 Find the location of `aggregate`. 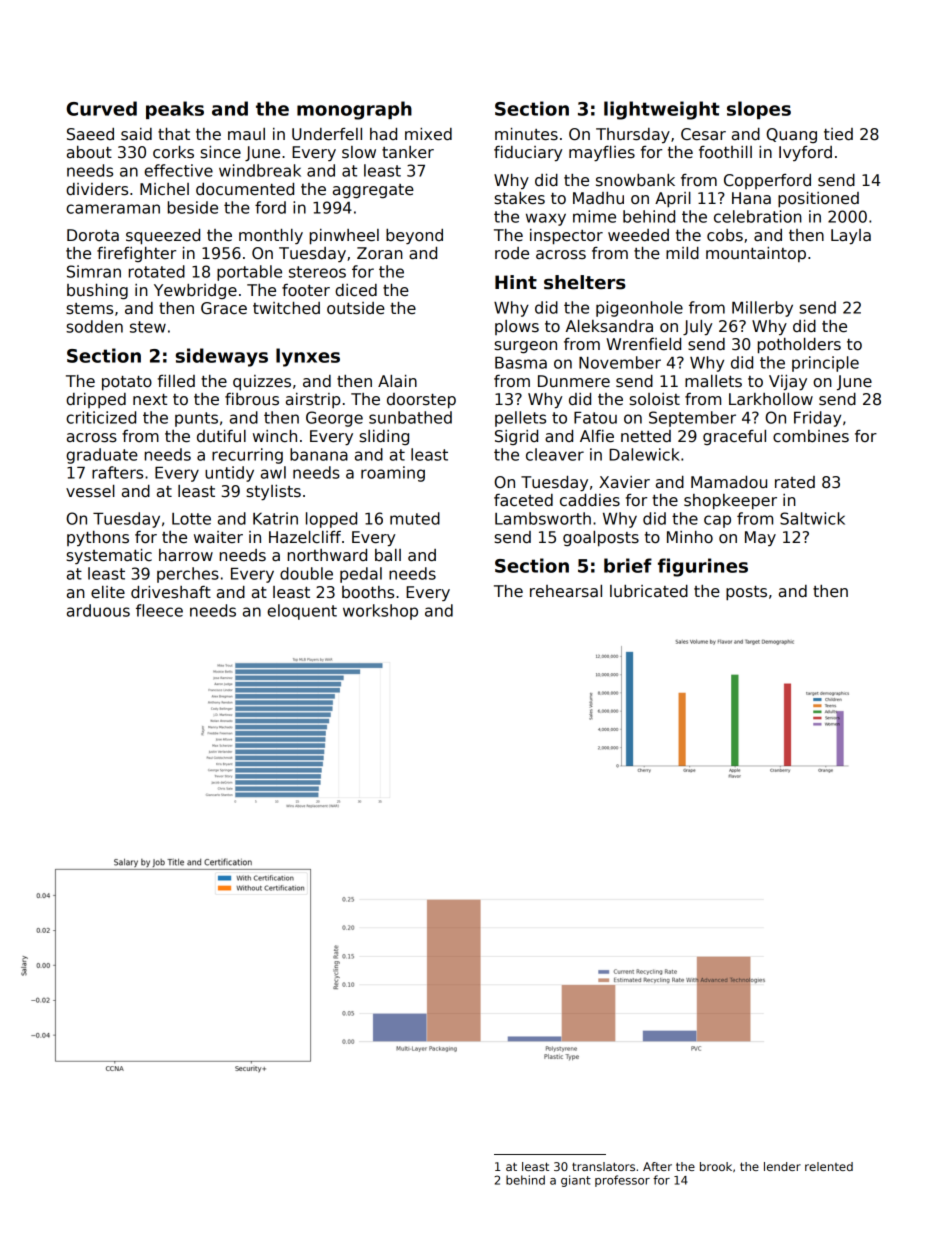

aggregate is located at coordinates (373, 191).
